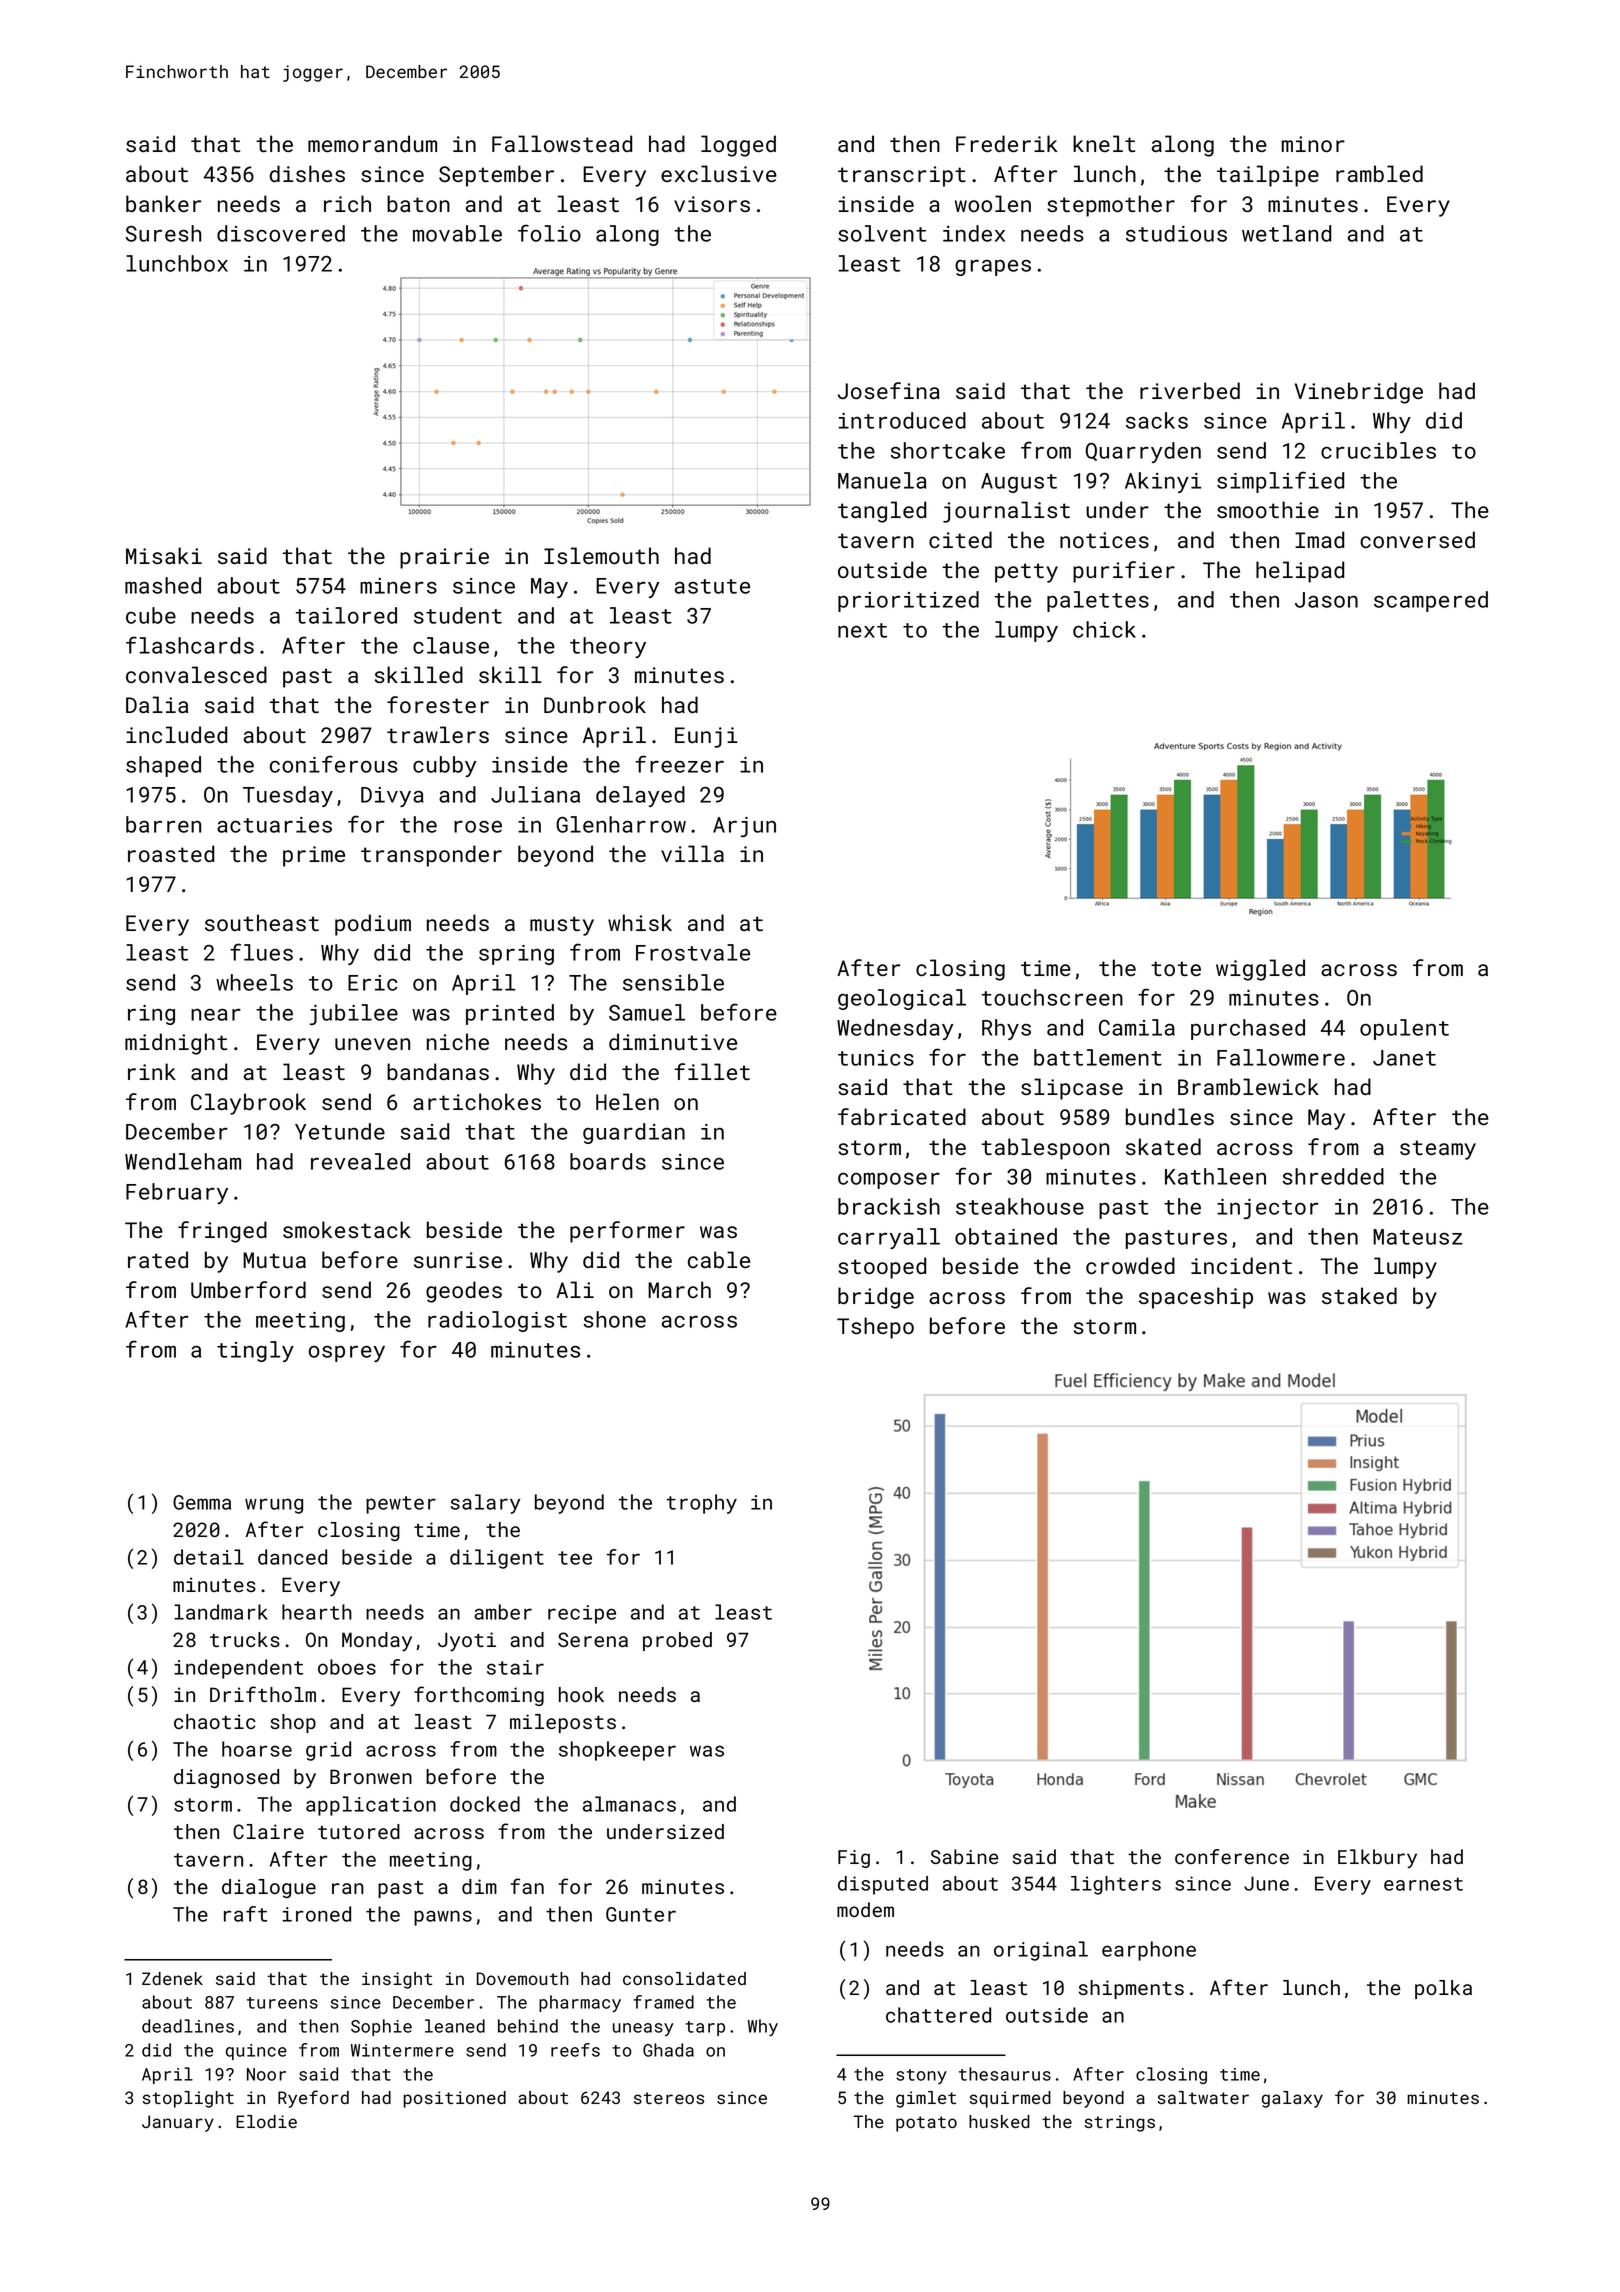 The width and height of the document is (1620, 2292). Describe the element at coordinates (712, 1071) in the document. I see `fillet` at that location.
